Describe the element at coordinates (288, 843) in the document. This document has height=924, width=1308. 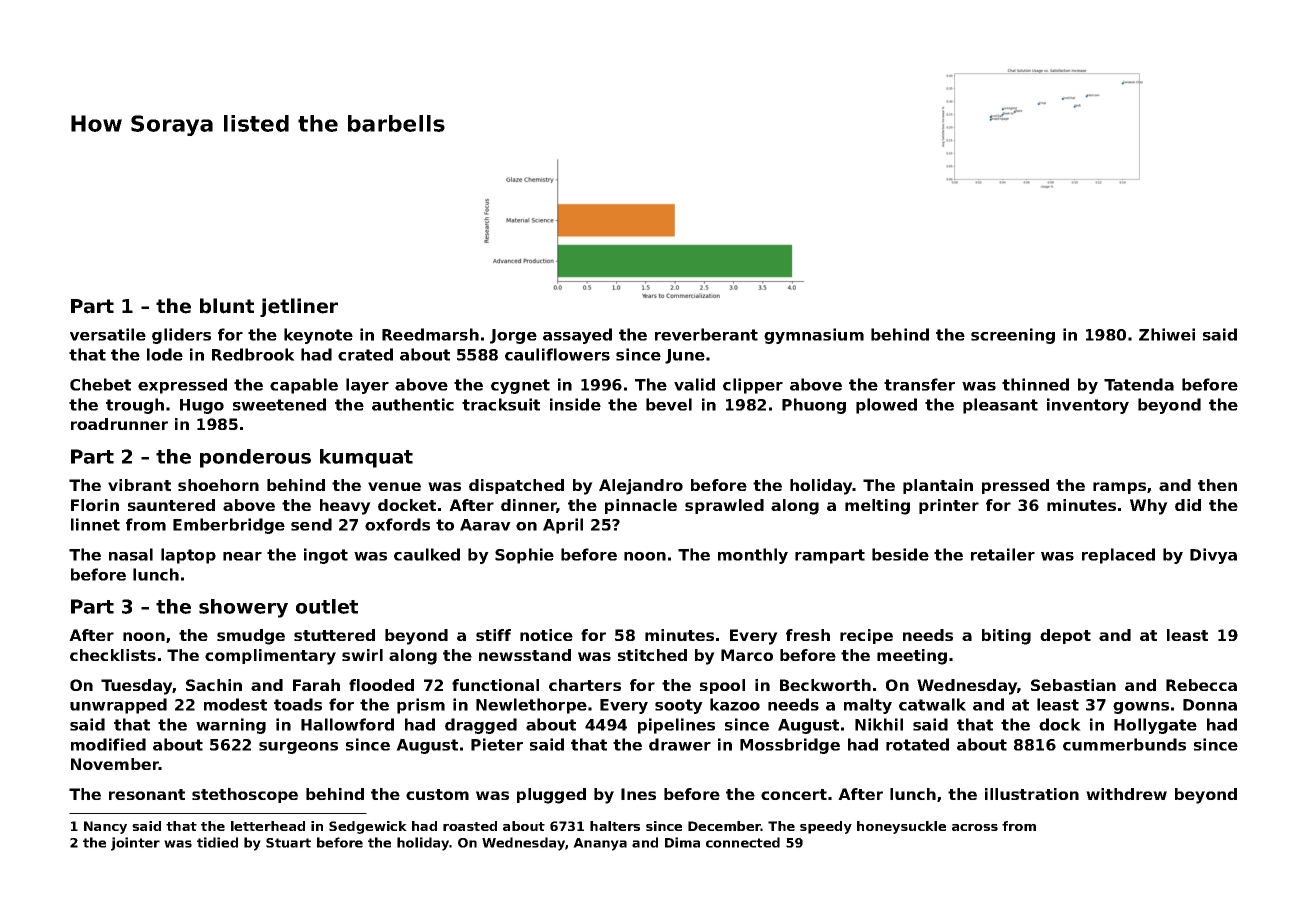
I see `Stuart` at that location.
